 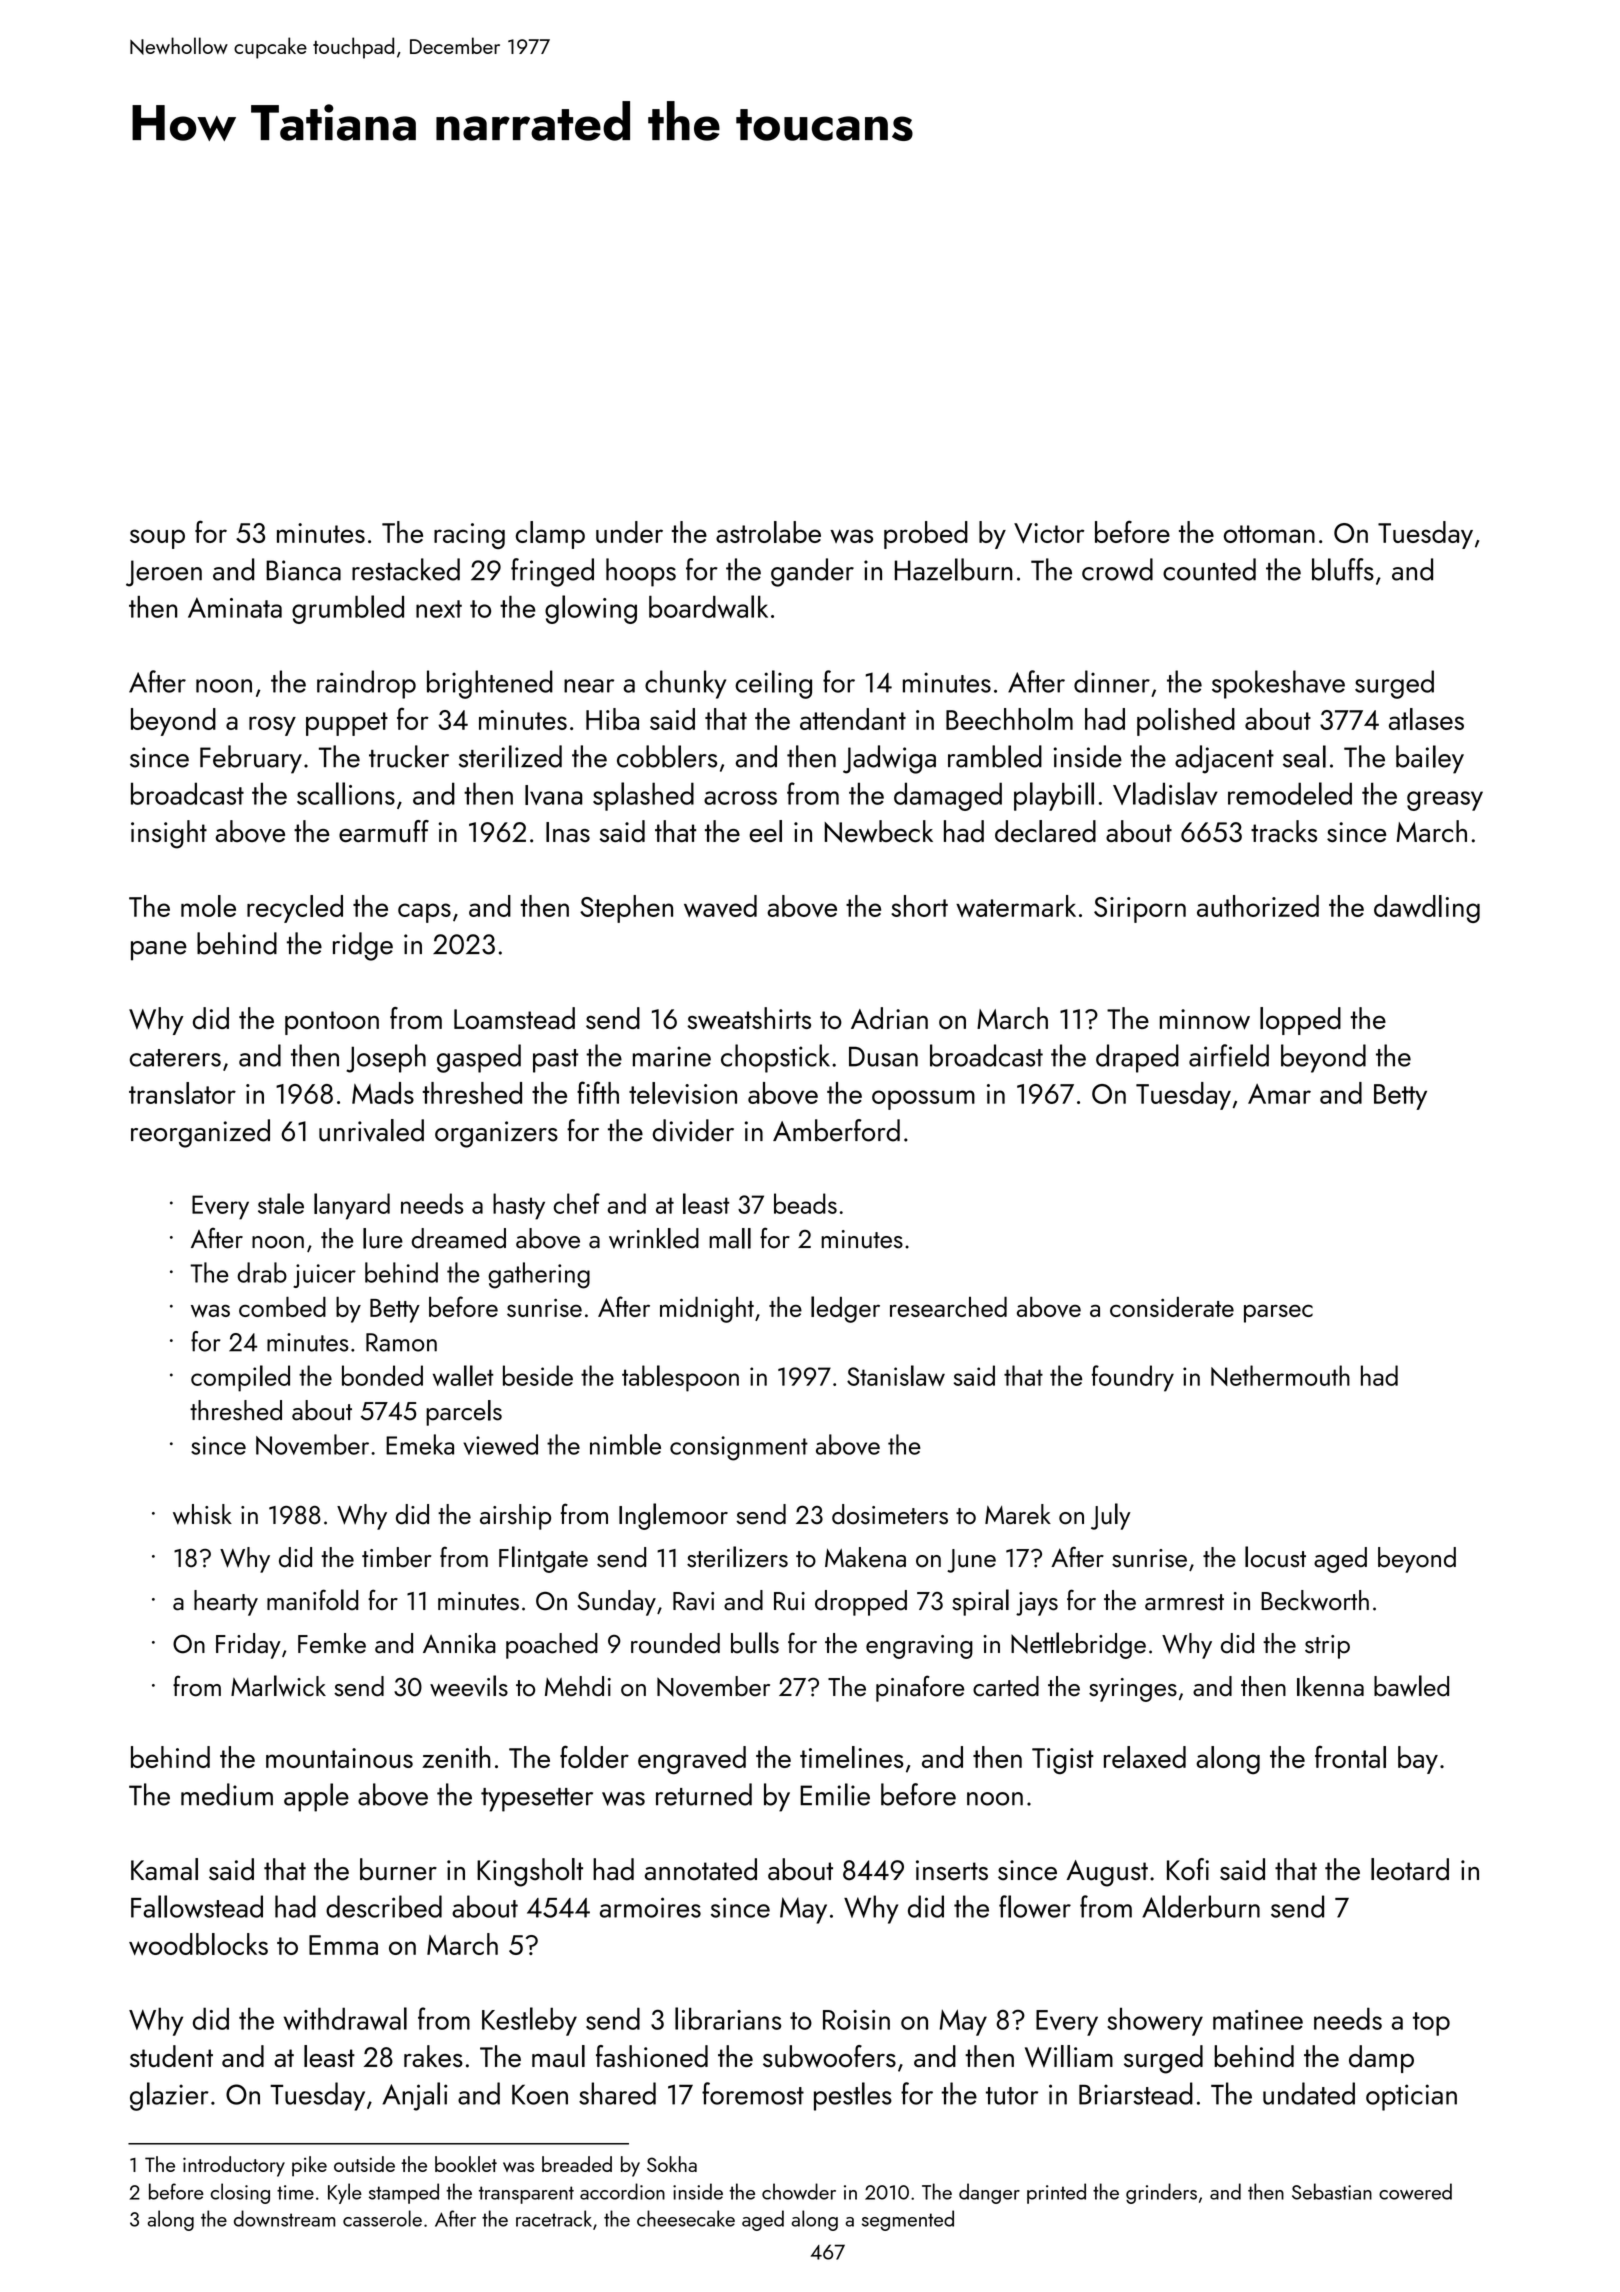 What do you see at coordinates (1279, 1094) in the screenshot?
I see `Amar` at bounding box center [1279, 1094].
